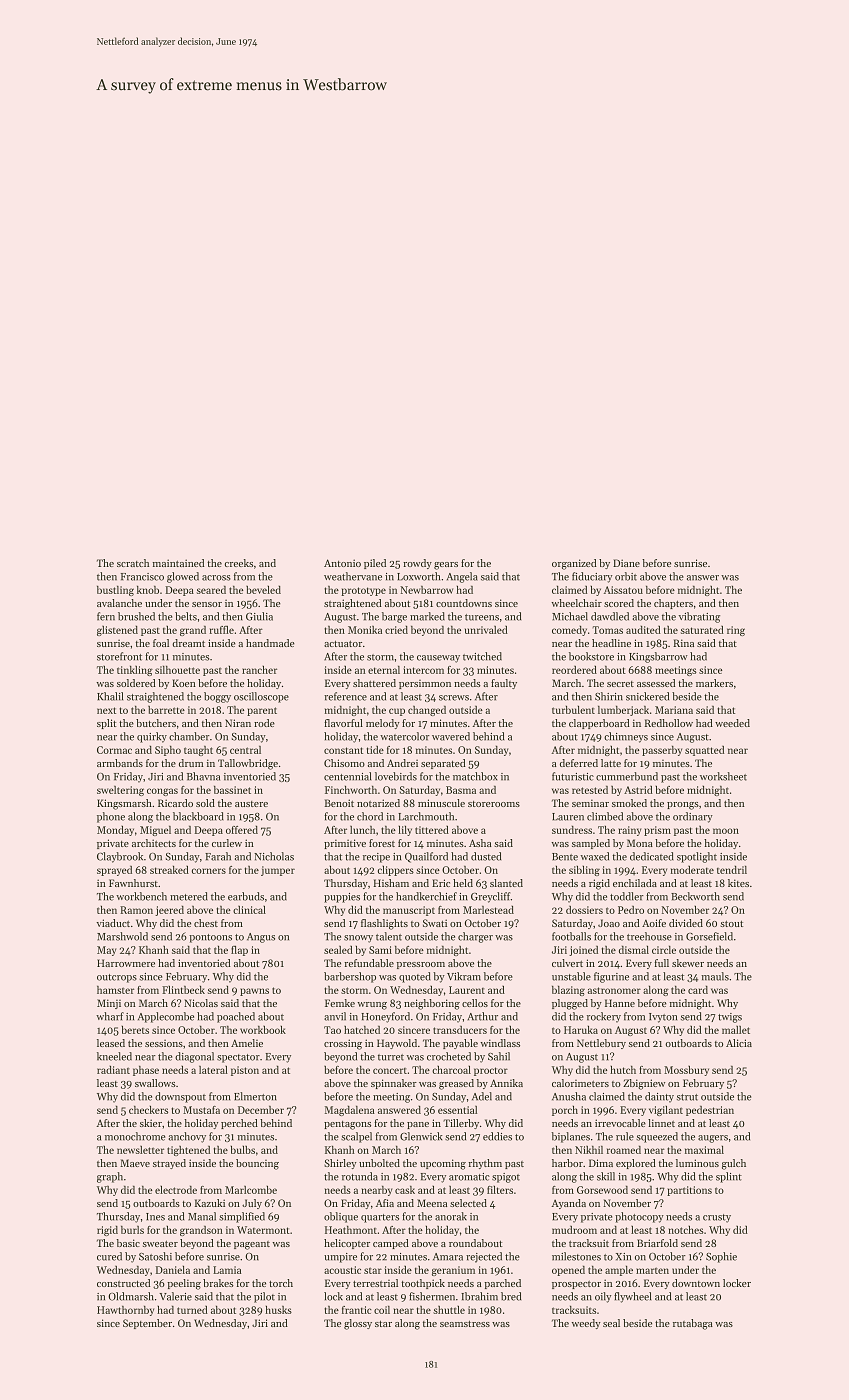  I want to click on handmade, so click(270, 643).
